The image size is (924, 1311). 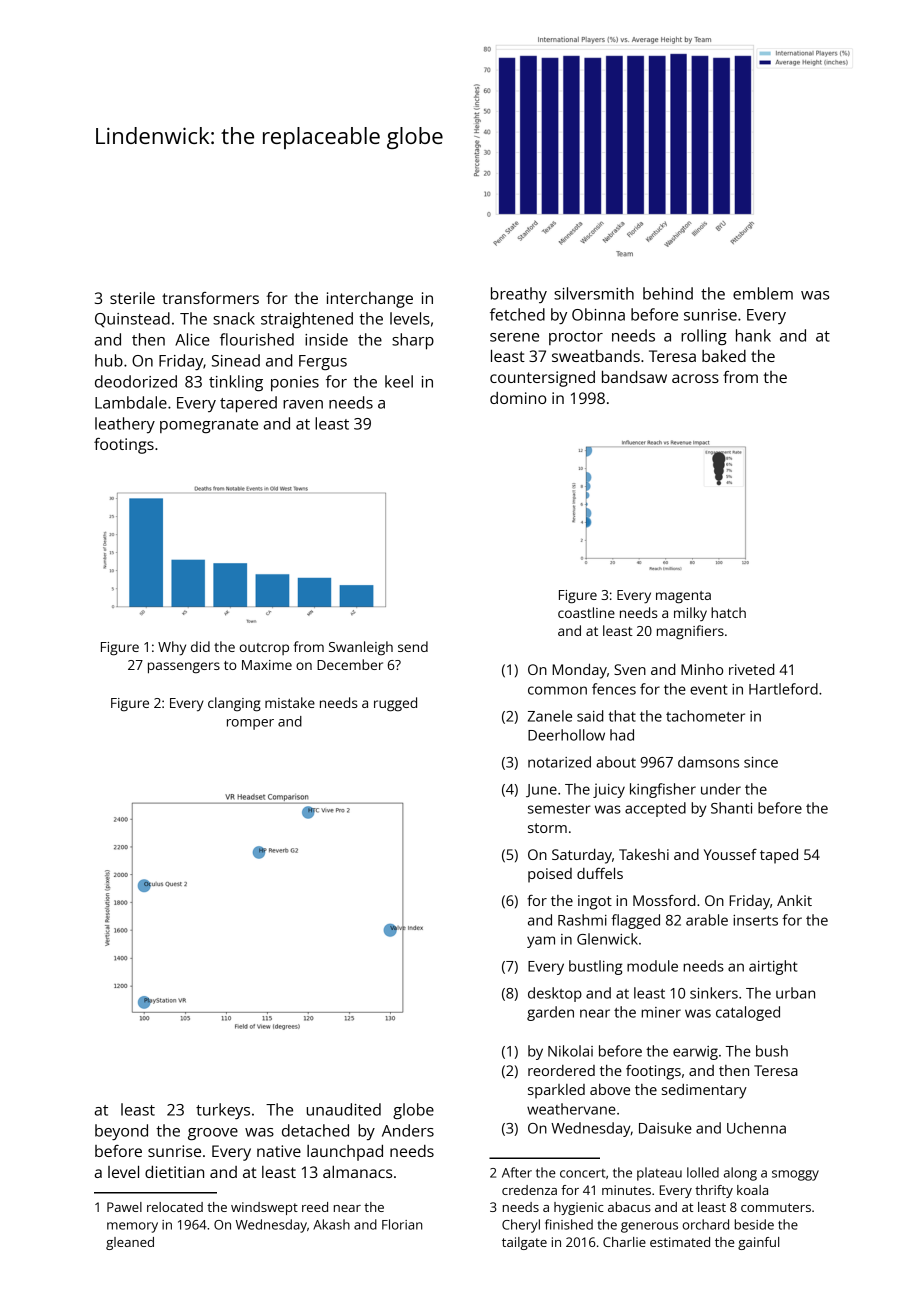 What do you see at coordinates (279, 1151) in the screenshot?
I see `native` at bounding box center [279, 1151].
